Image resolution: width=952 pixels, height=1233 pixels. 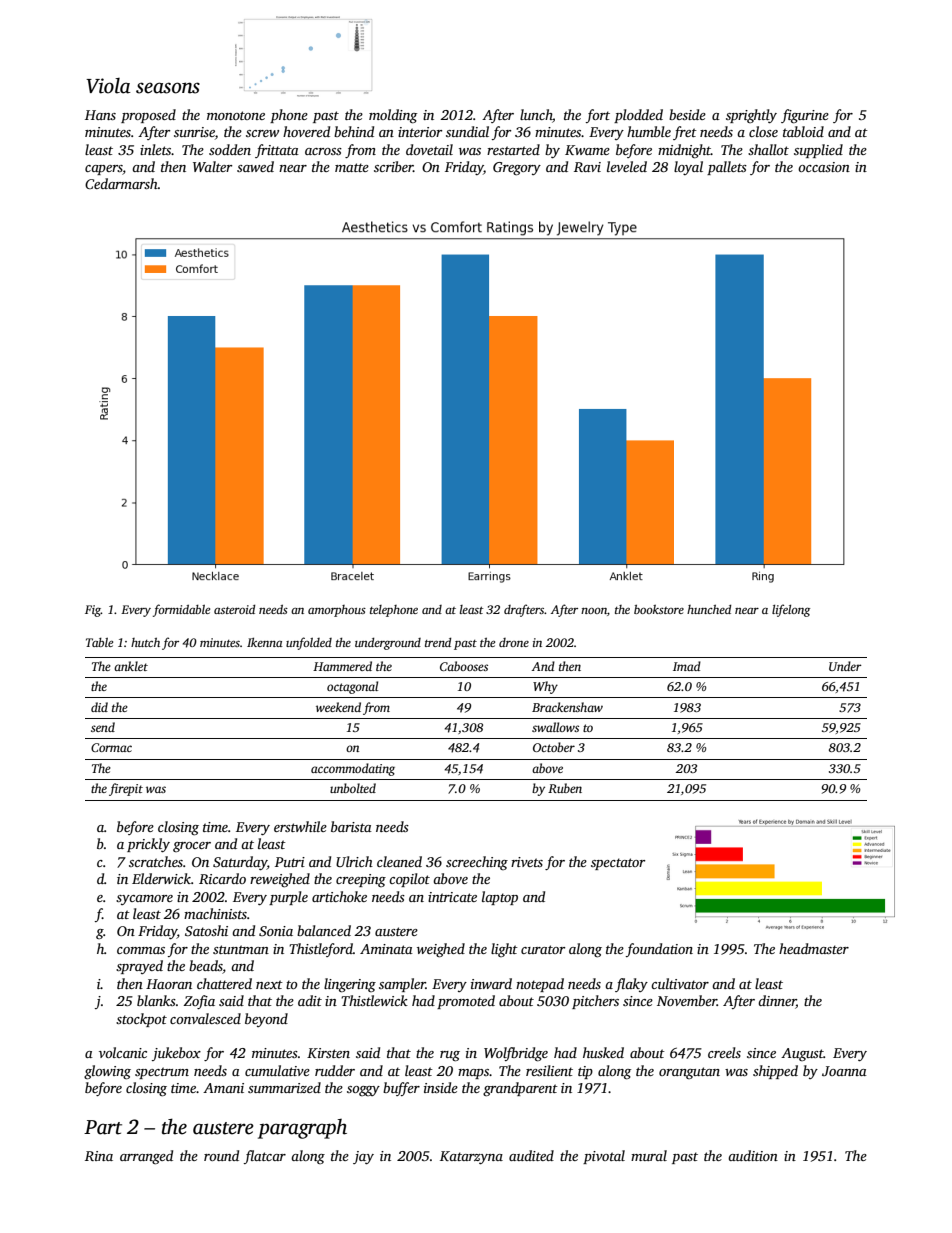 I want to click on mural, so click(x=649, y=1155).
